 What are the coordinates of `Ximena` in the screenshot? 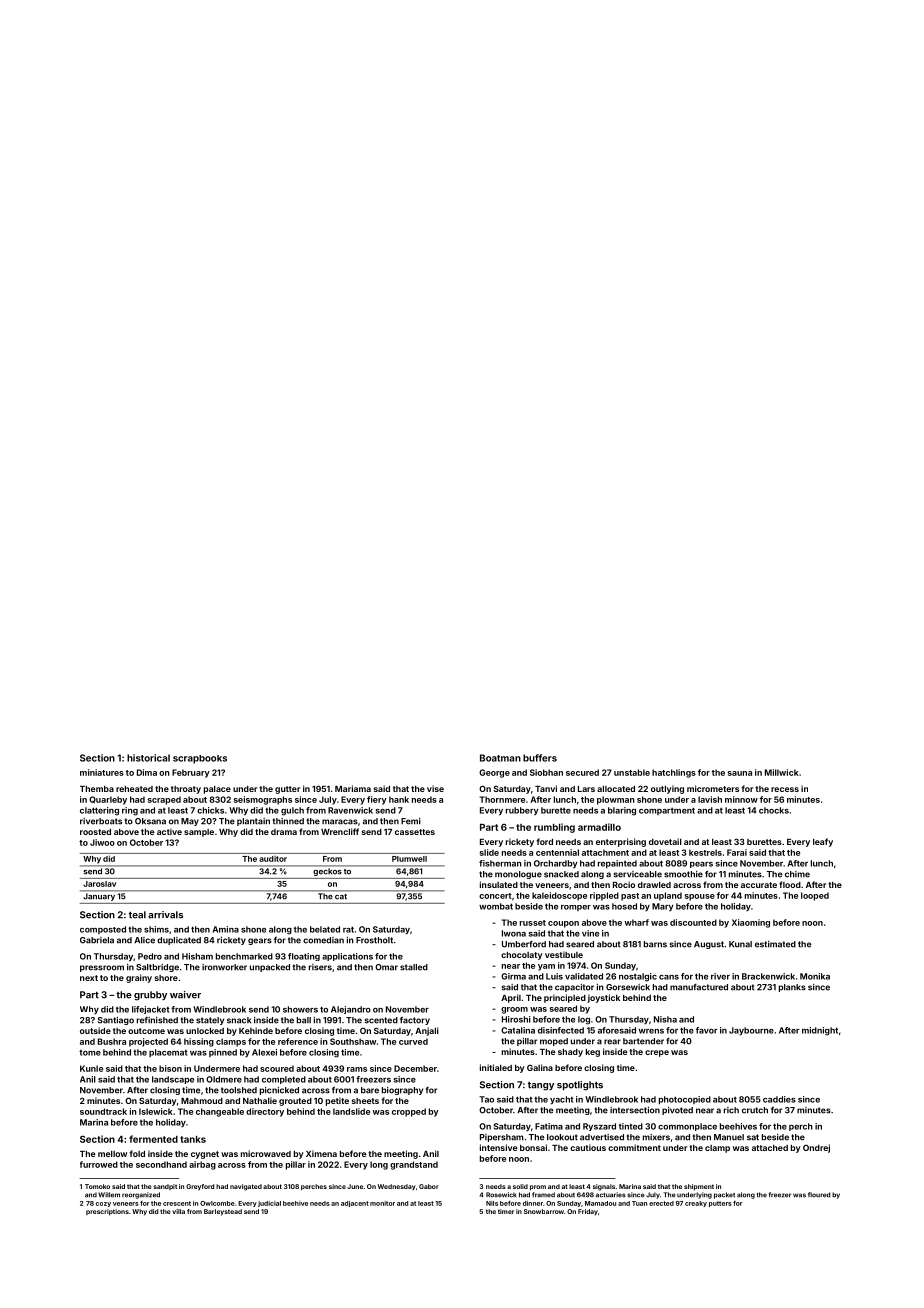 It's located at (321, 1153).
